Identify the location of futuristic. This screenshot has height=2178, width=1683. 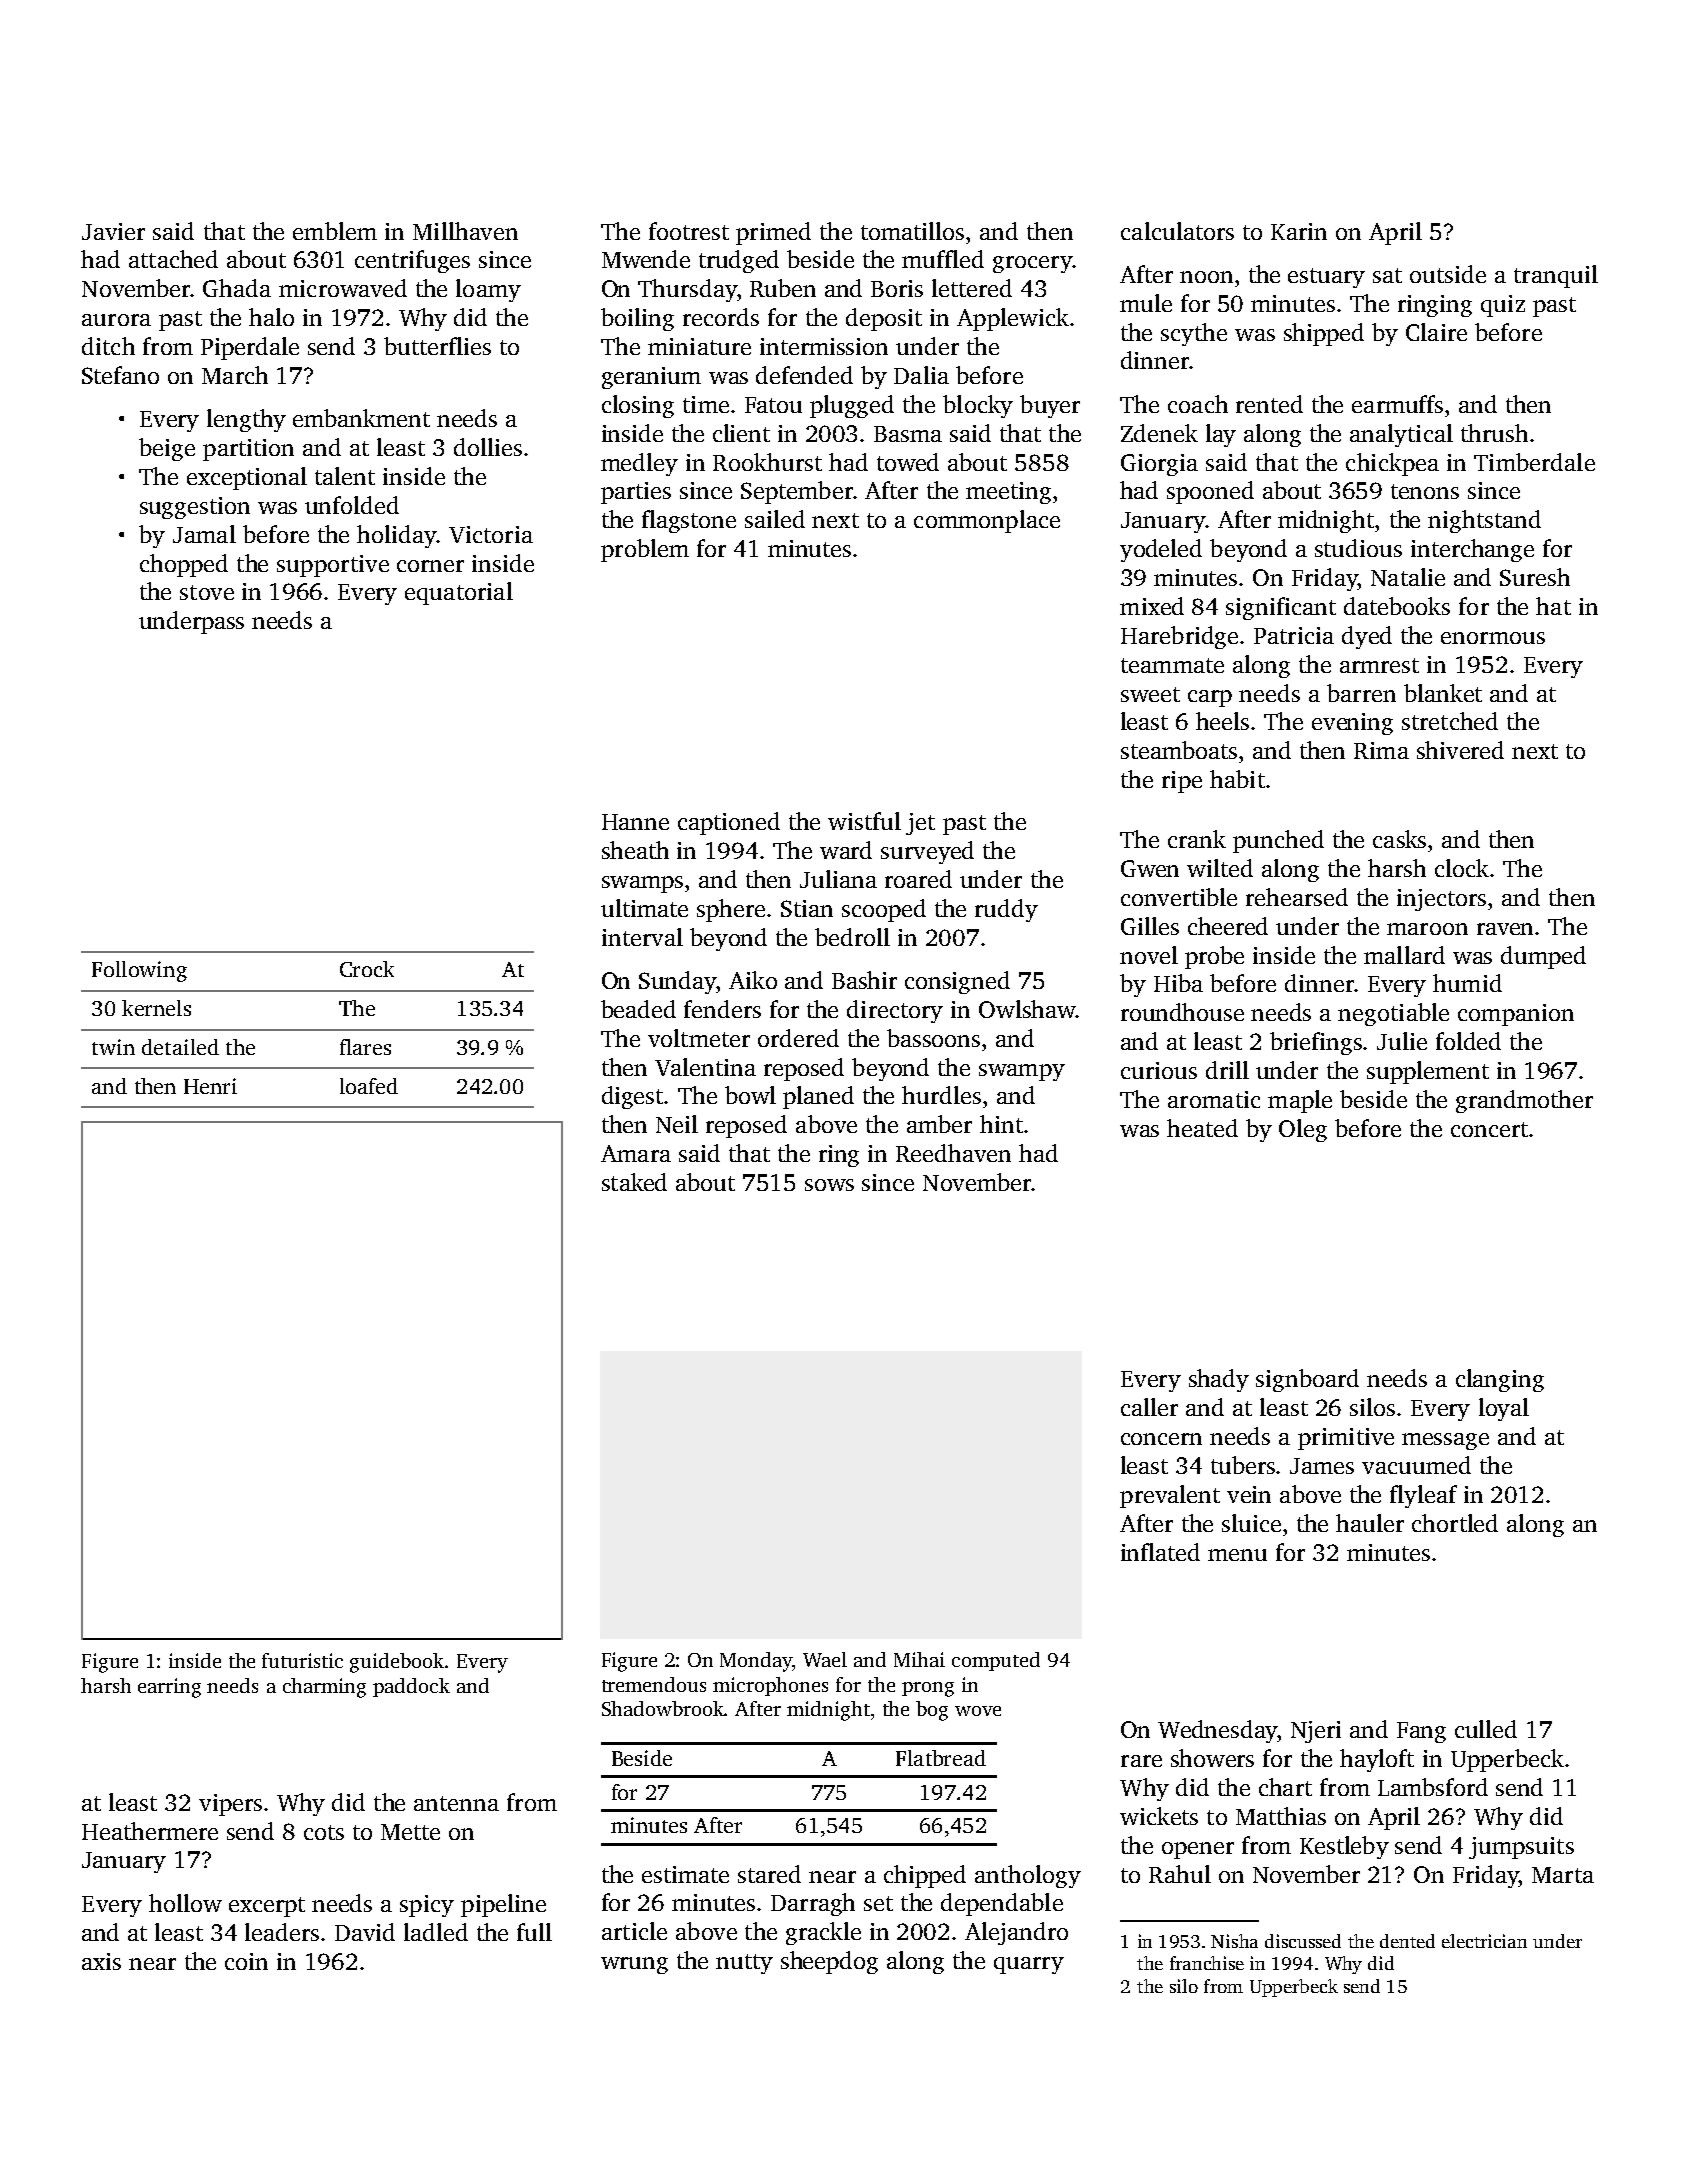
(302, 1660).
